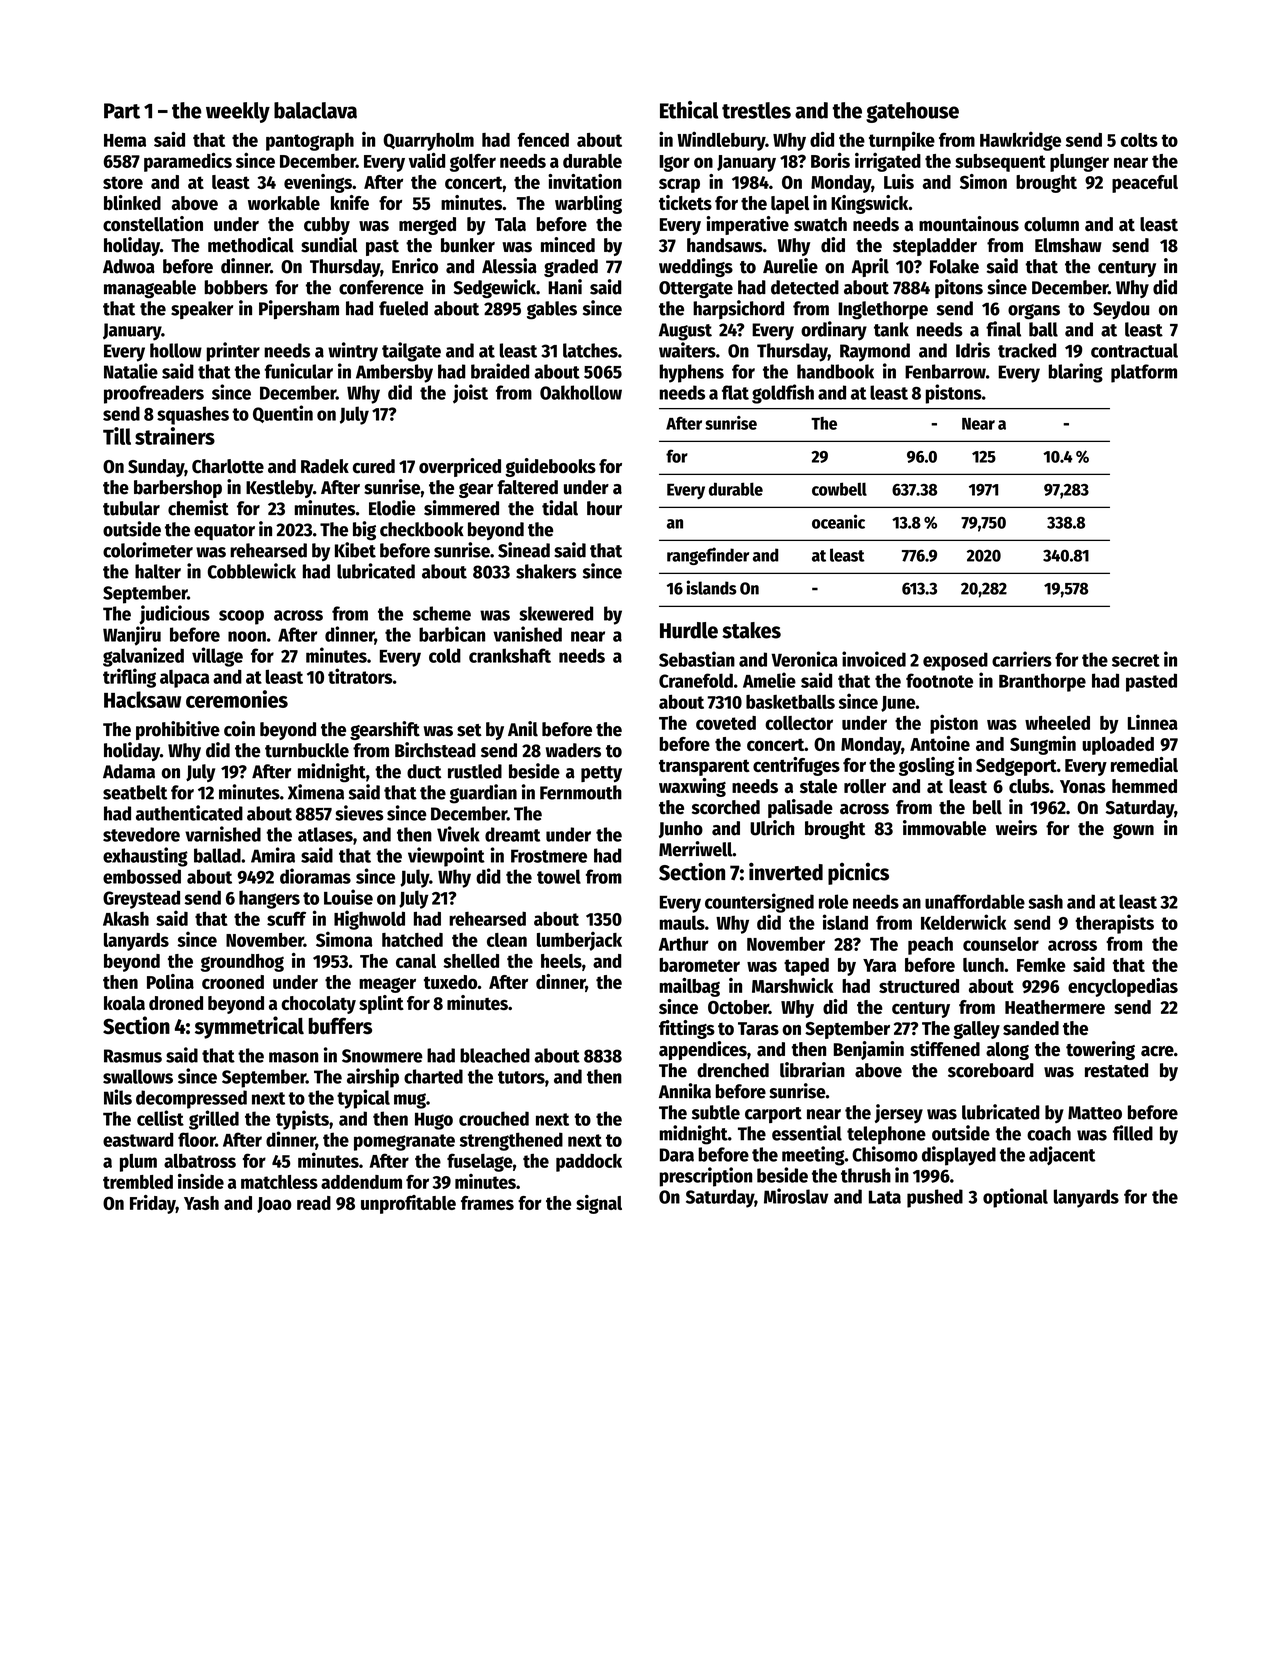  What do you see at coordinates (550, 467) in the image?
I see `guidebooks` at bounding box center [550, 467].
